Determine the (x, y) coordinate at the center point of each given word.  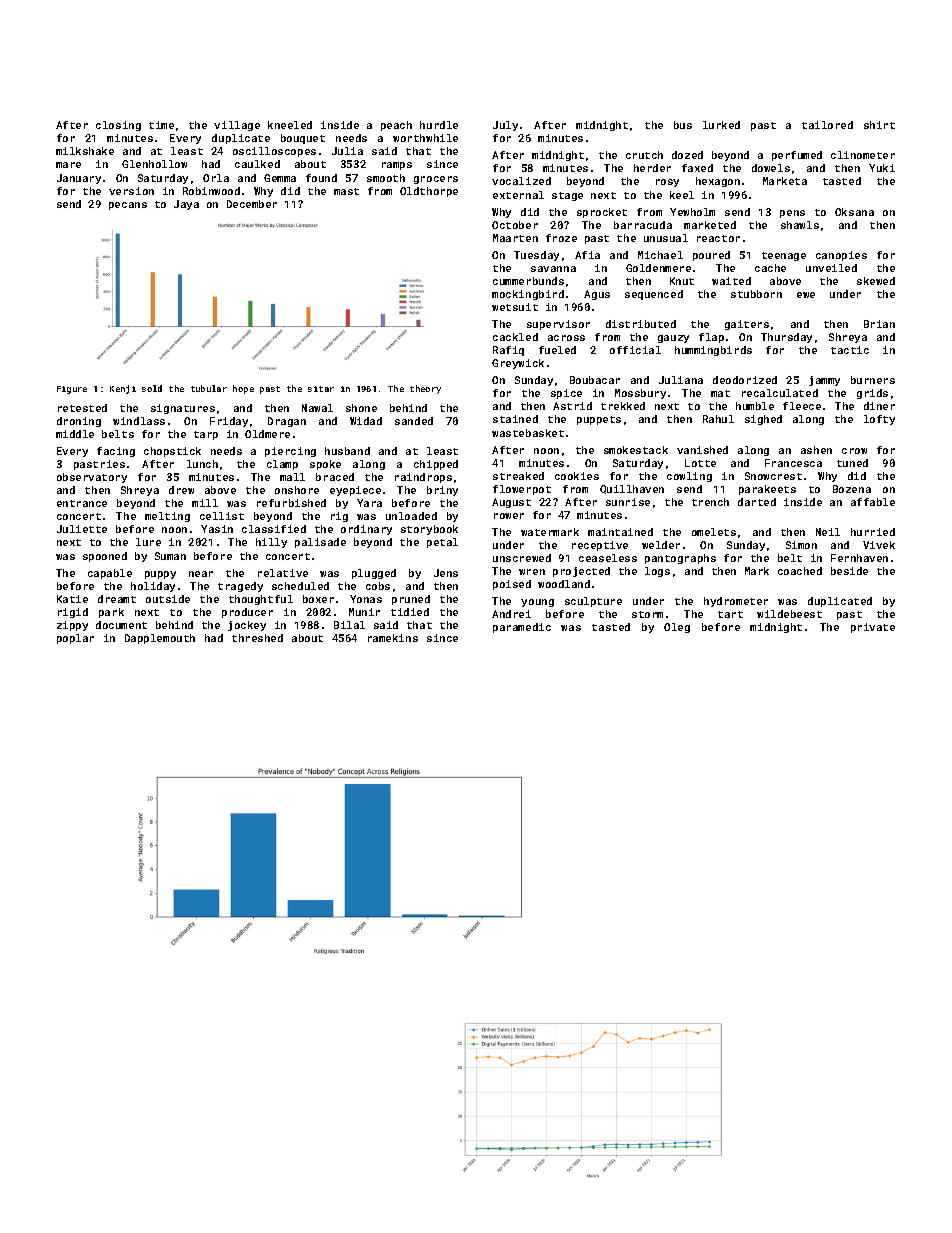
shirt (879, 125)
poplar (75, 639)
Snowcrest (773, 476)
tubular (209, 388)
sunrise (628, 502)
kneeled (290, 125)
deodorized (745, 380)
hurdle (439, 125)
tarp (206, 435)
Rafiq (508, 351)
